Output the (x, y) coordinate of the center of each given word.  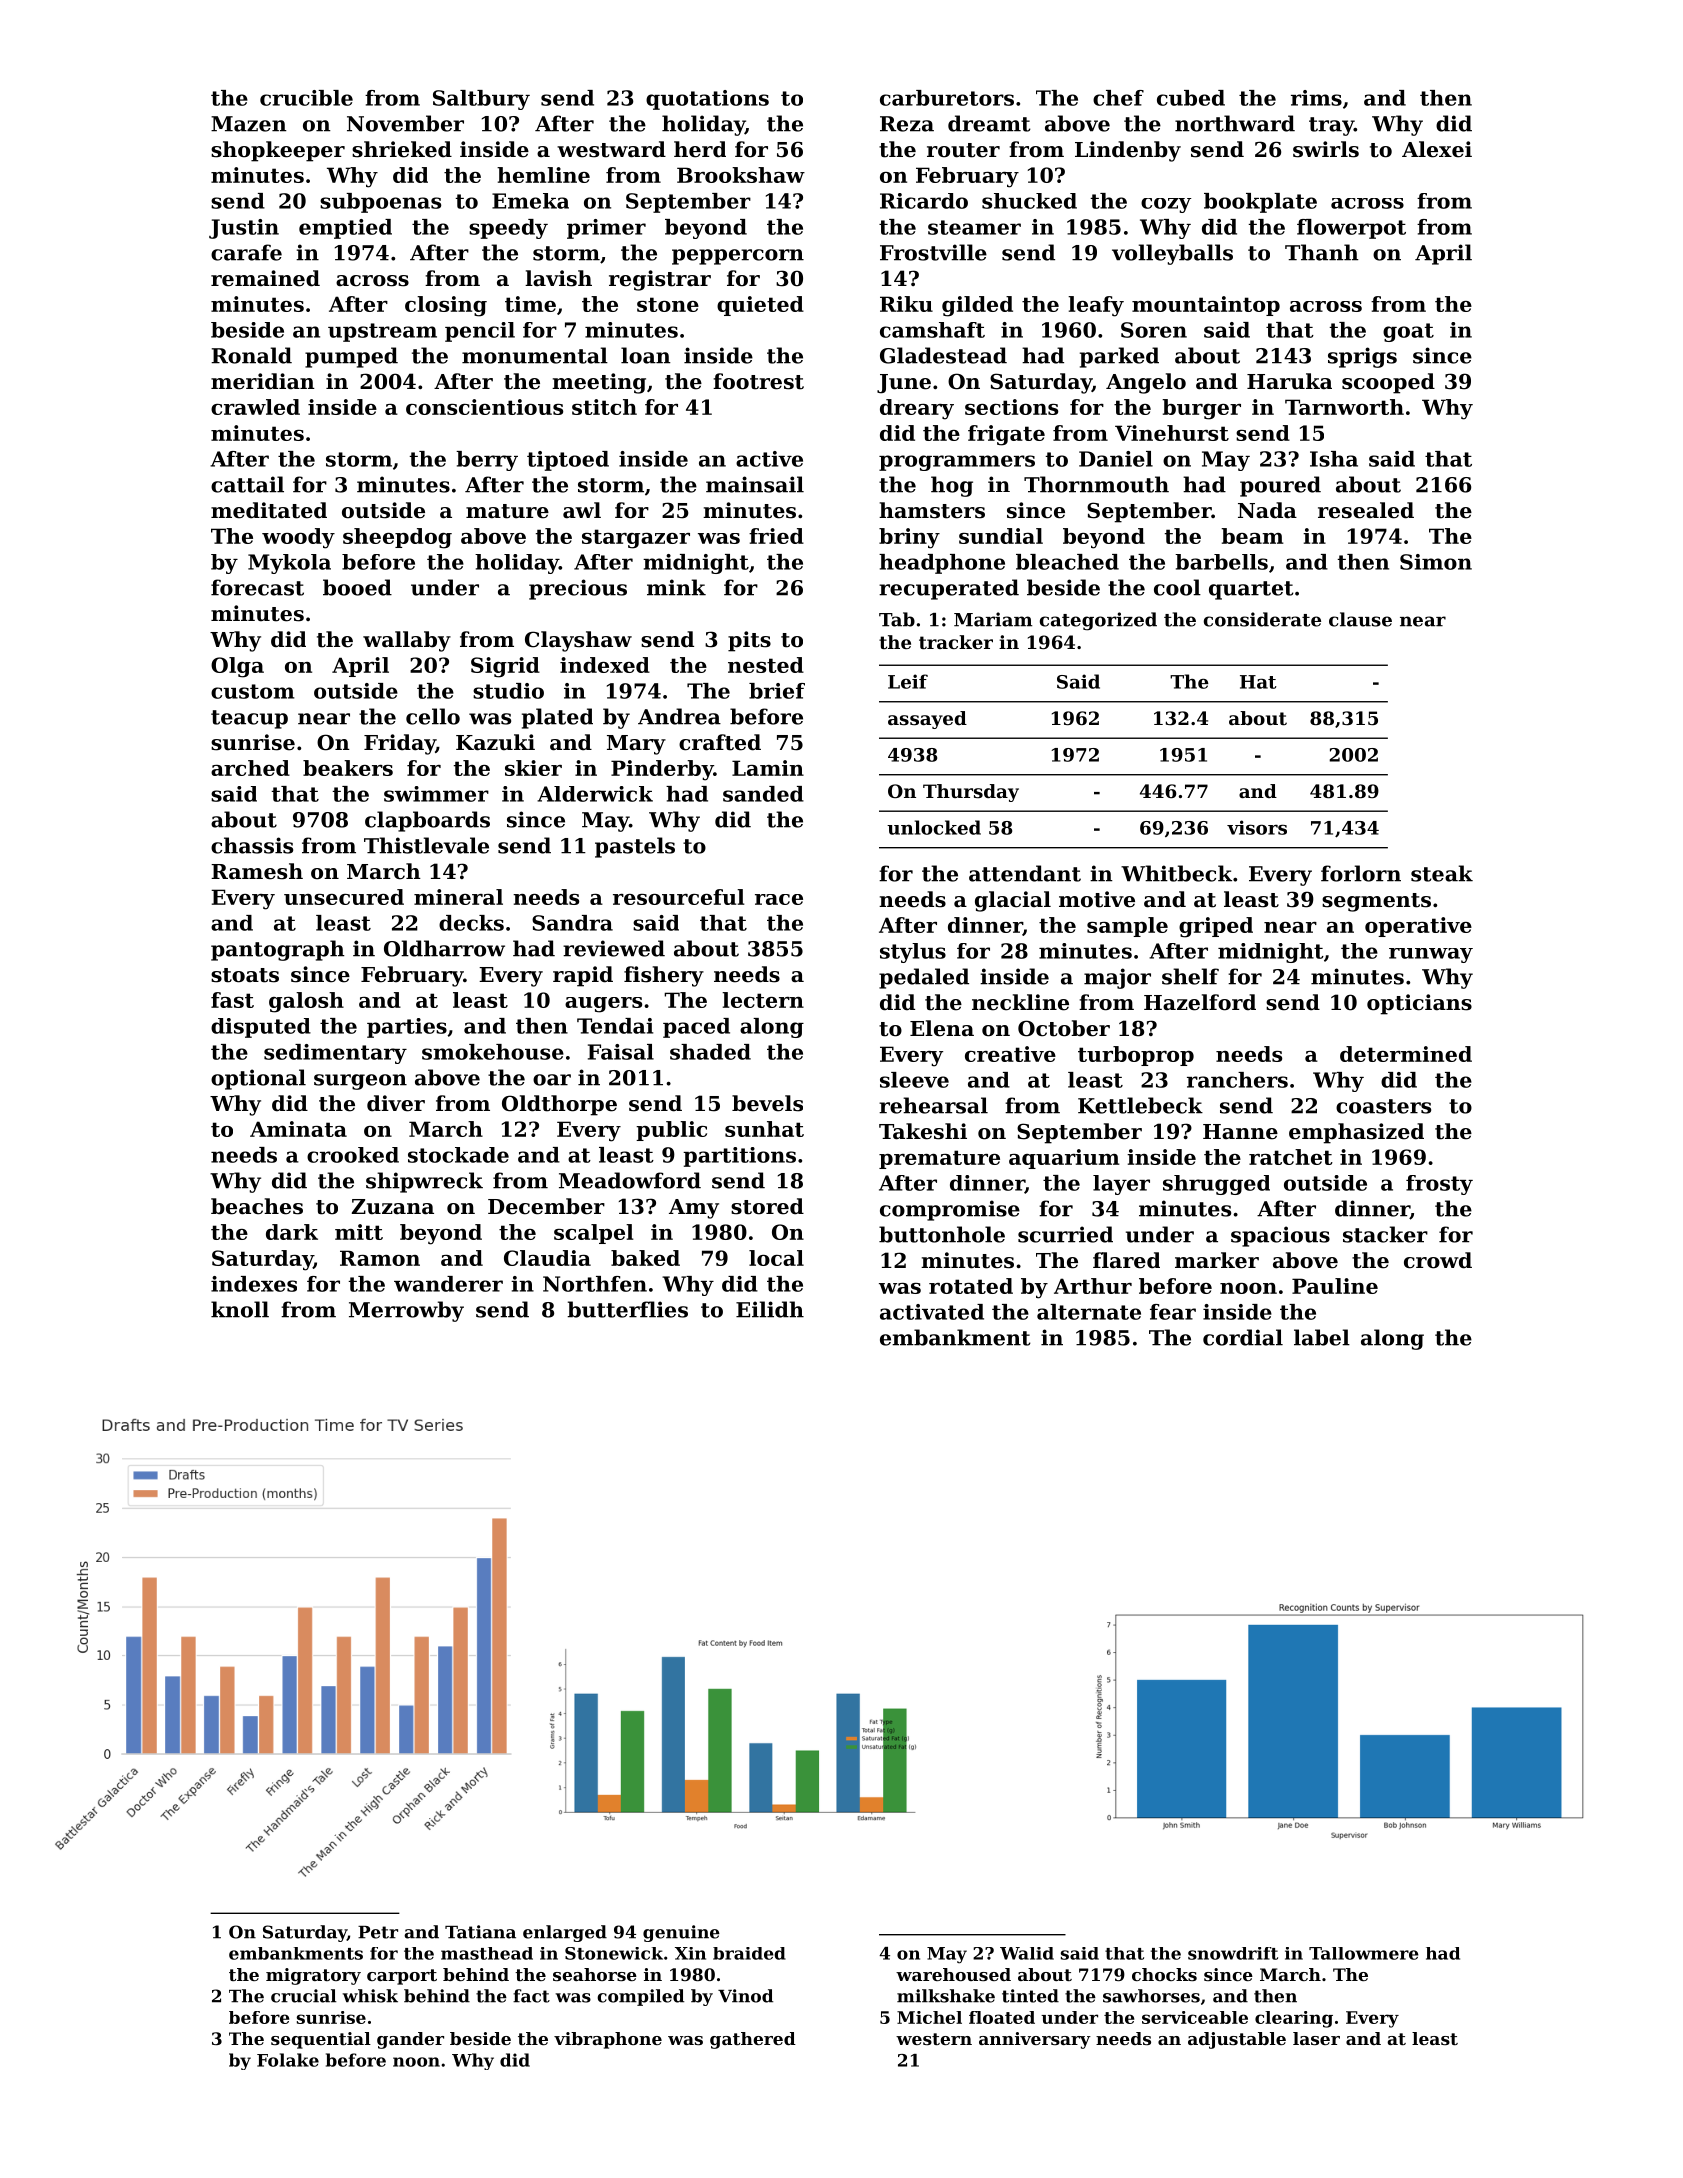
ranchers (1237, 1080)
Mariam (993, 619)
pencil (480, 332)
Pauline (1335, 1286)
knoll (240, 1309)
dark (292, 1232)
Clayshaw (578, 641)
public (671, 1131)
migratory (313, 1976)
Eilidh (770, 1309)
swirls (1326, 149)
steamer (974, 227)
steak (1442, 873)
